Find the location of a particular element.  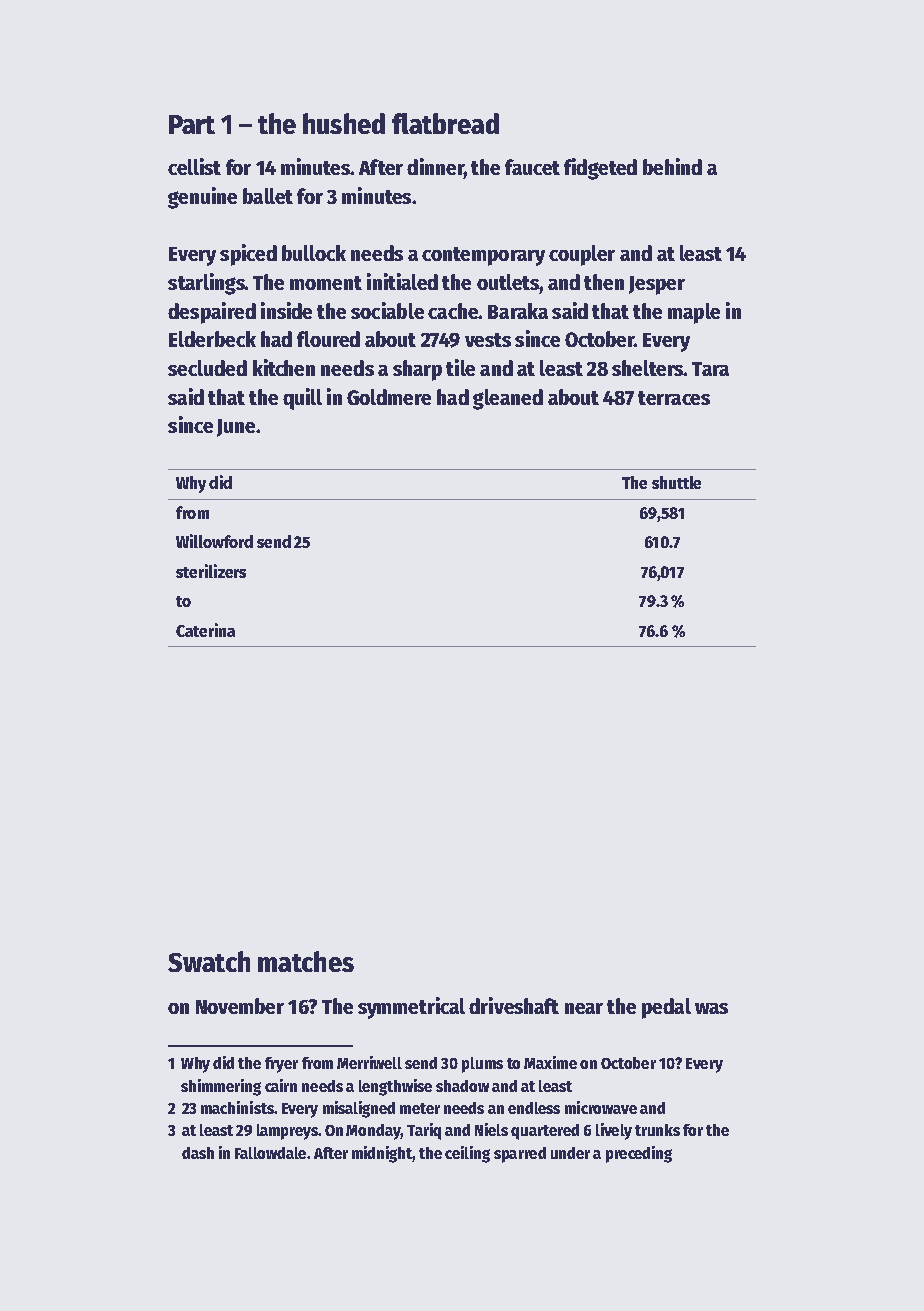

hushed is located at coordinates (344, 123).
